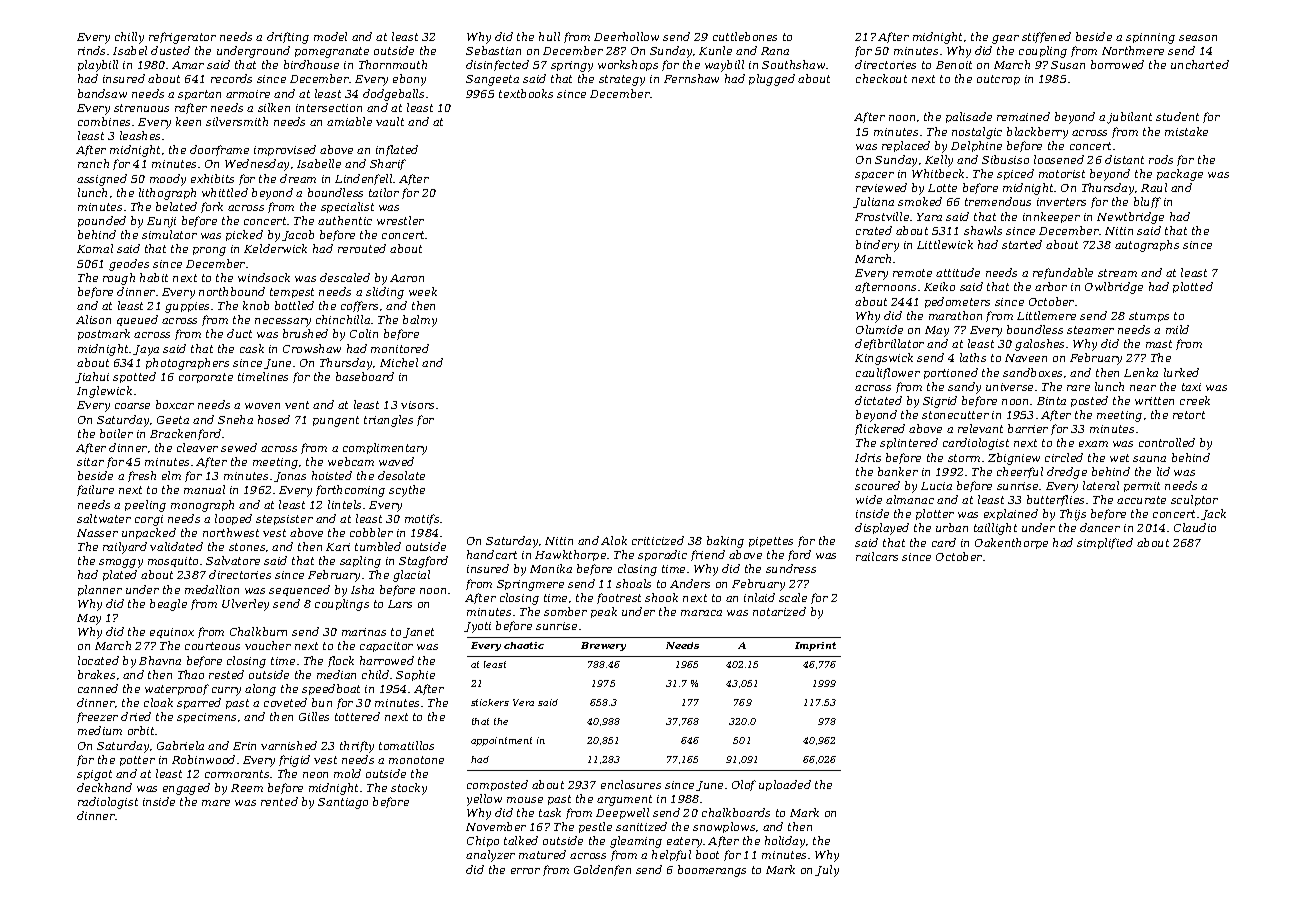 The width and height of the page is (1308, 924). Describe the element at coordinates (102, 93) in the page. I see `bandsaw` at that location.
